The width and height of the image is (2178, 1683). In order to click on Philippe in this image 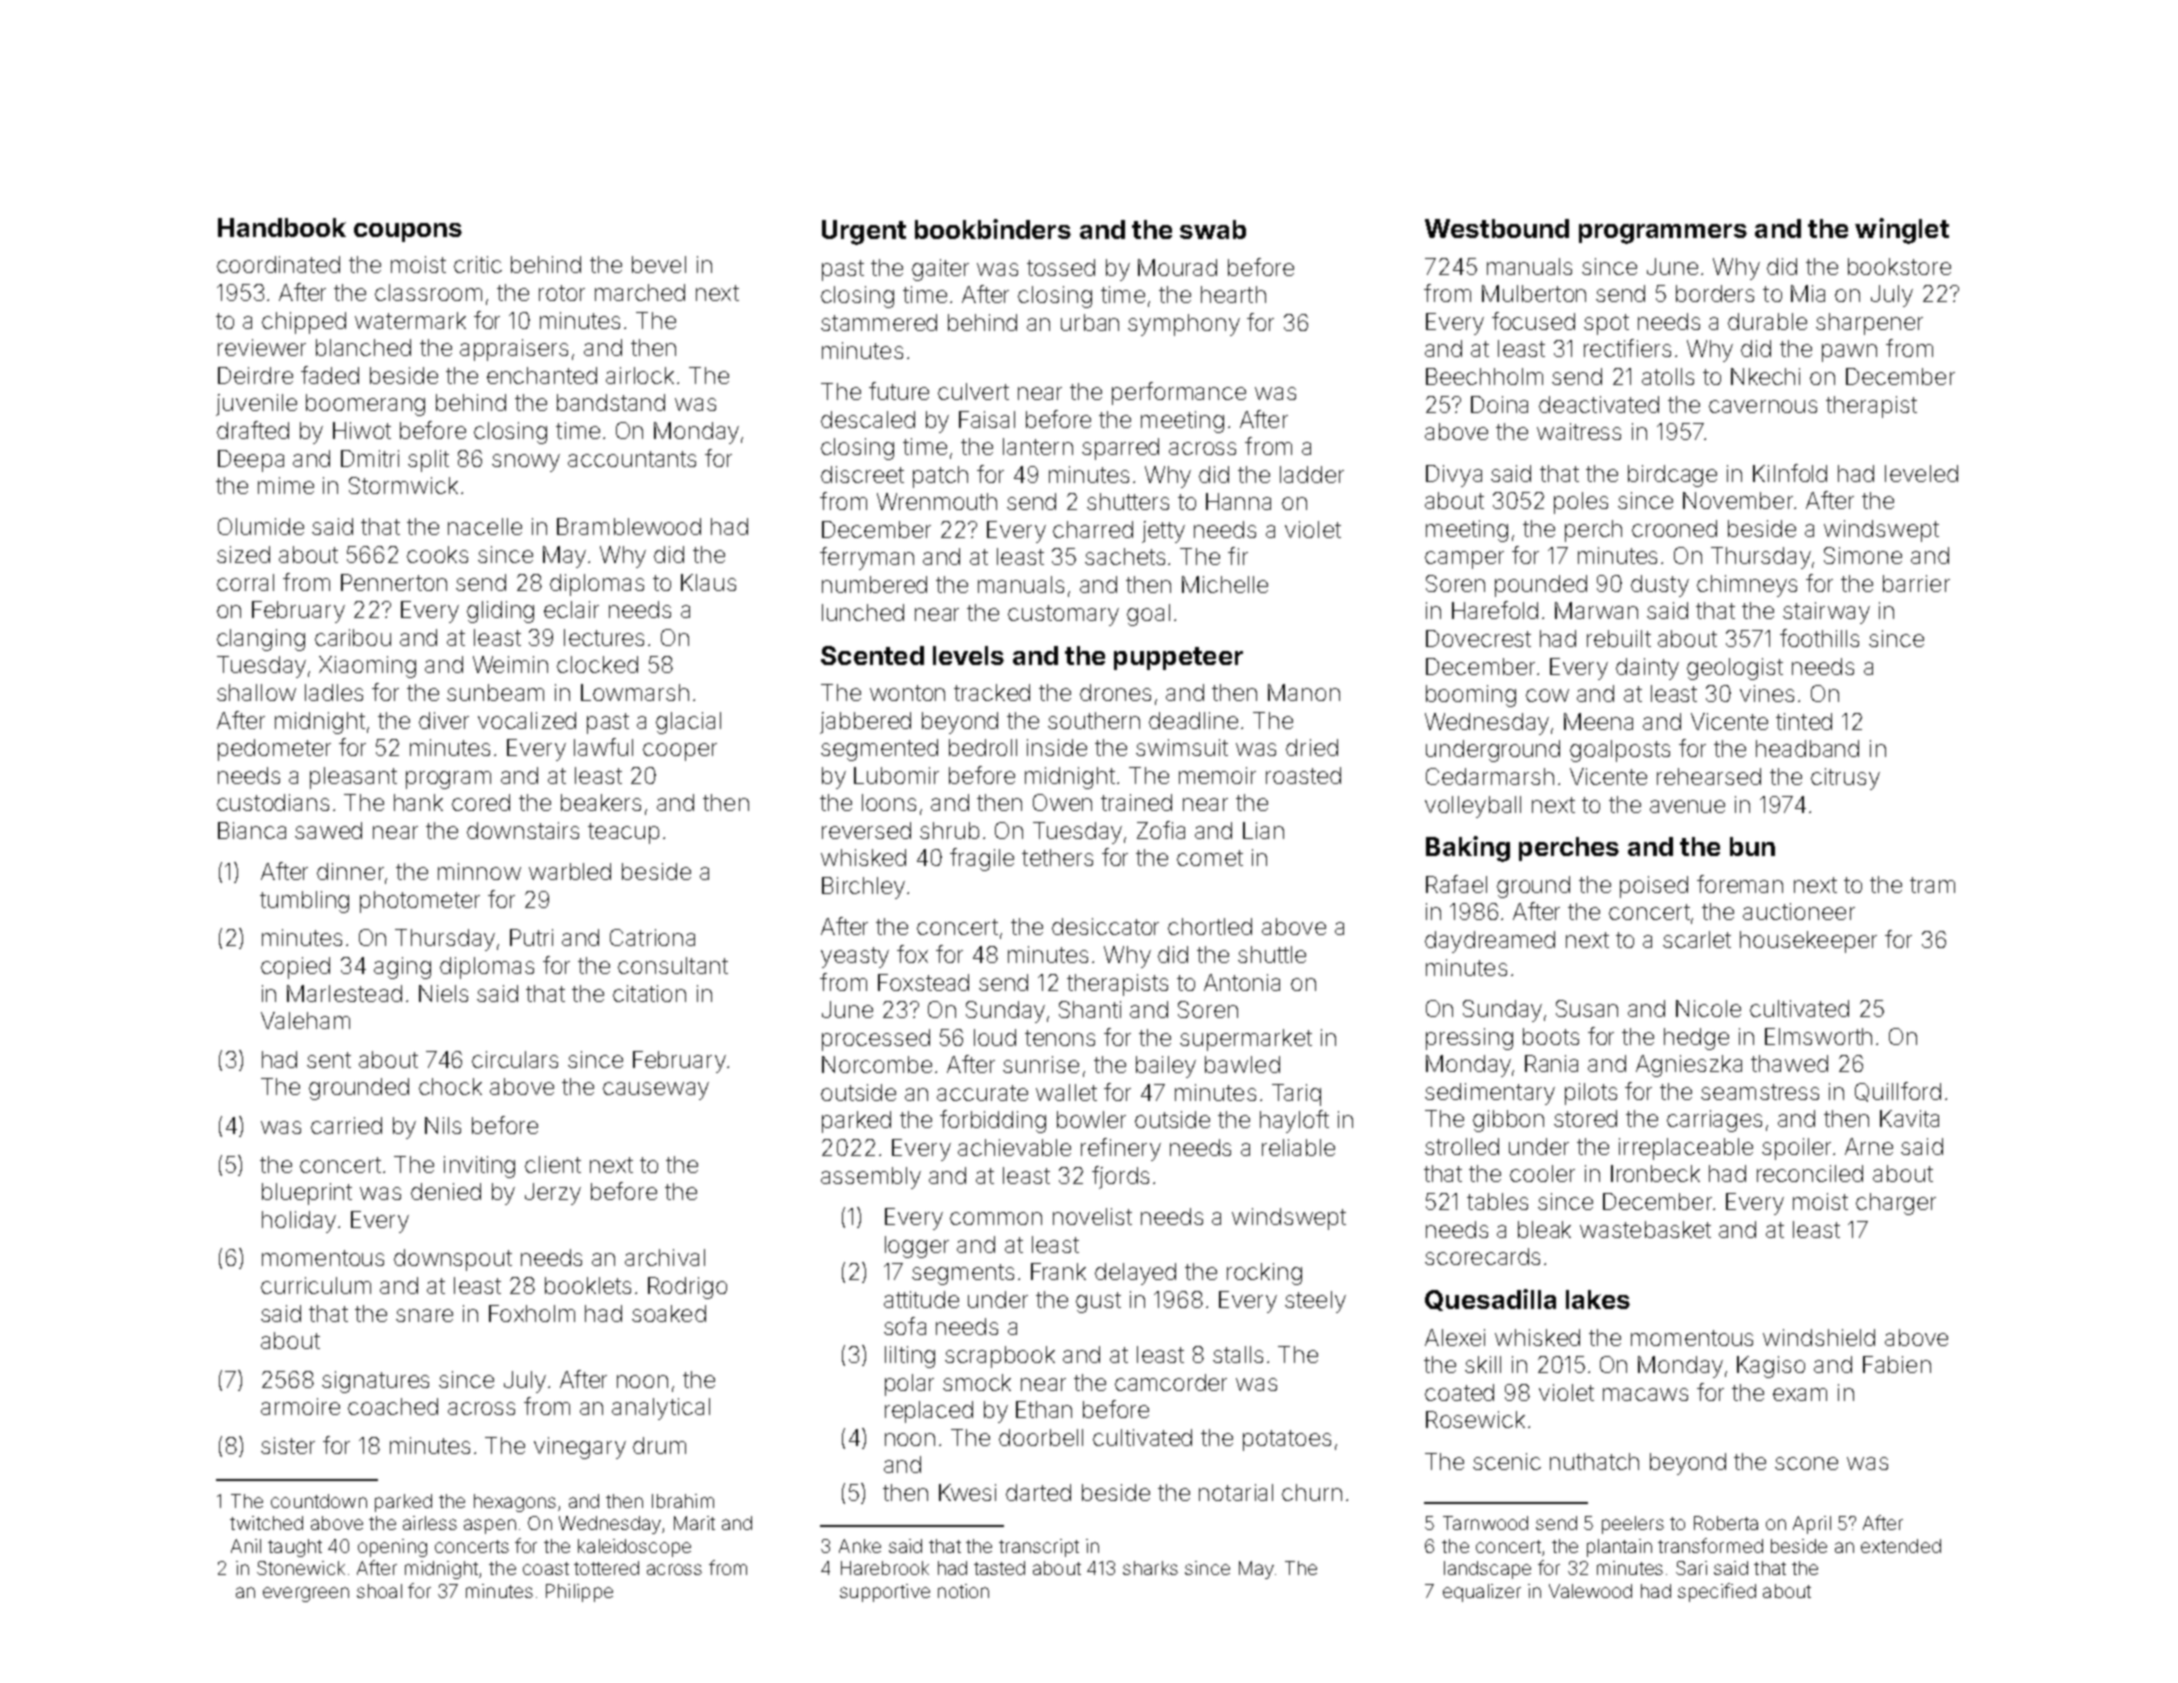, I will do `click(579, 1593)`.
